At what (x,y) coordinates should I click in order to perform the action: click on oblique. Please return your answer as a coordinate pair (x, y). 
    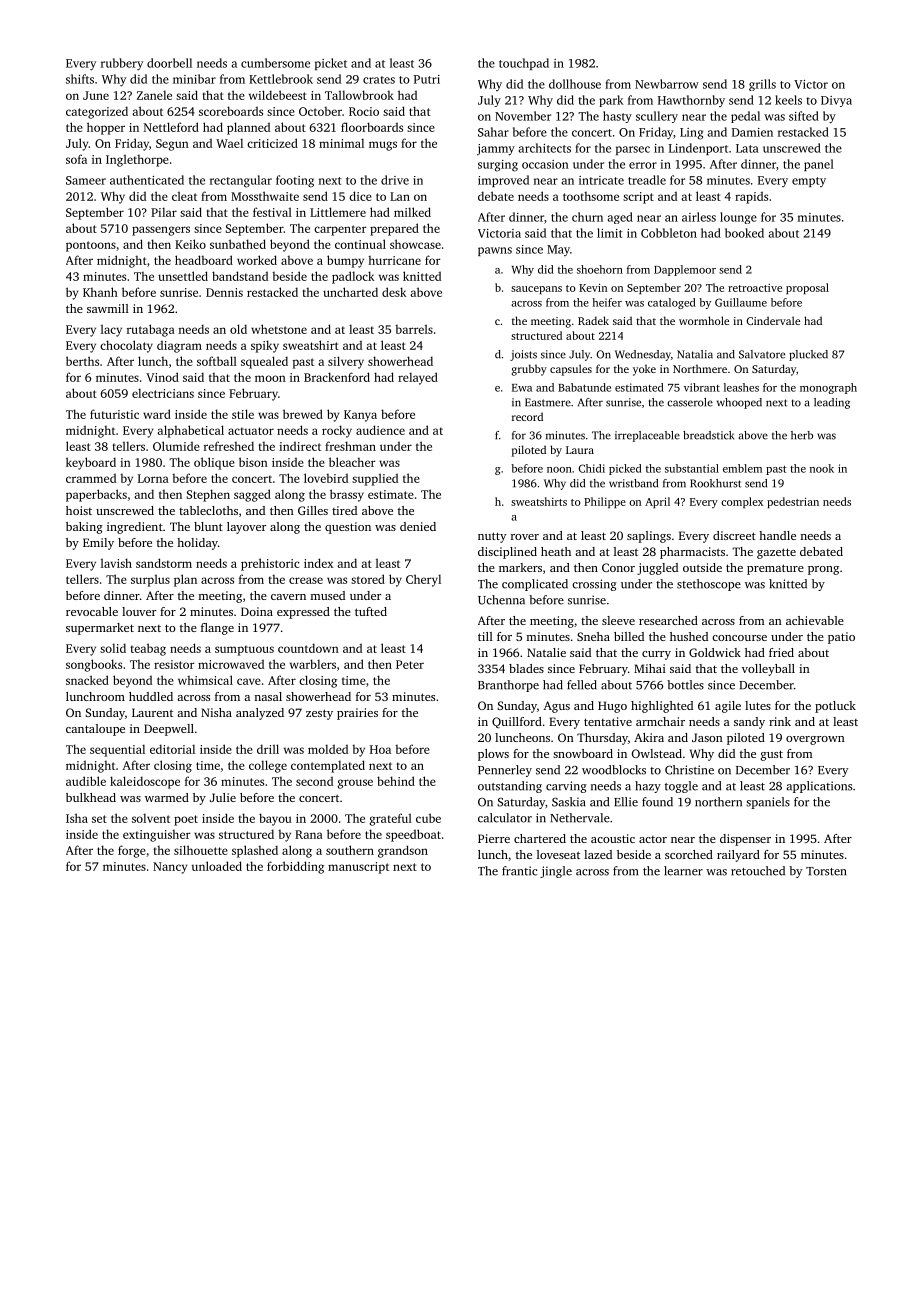
    Looking at the image, I should click on (214, 463).
